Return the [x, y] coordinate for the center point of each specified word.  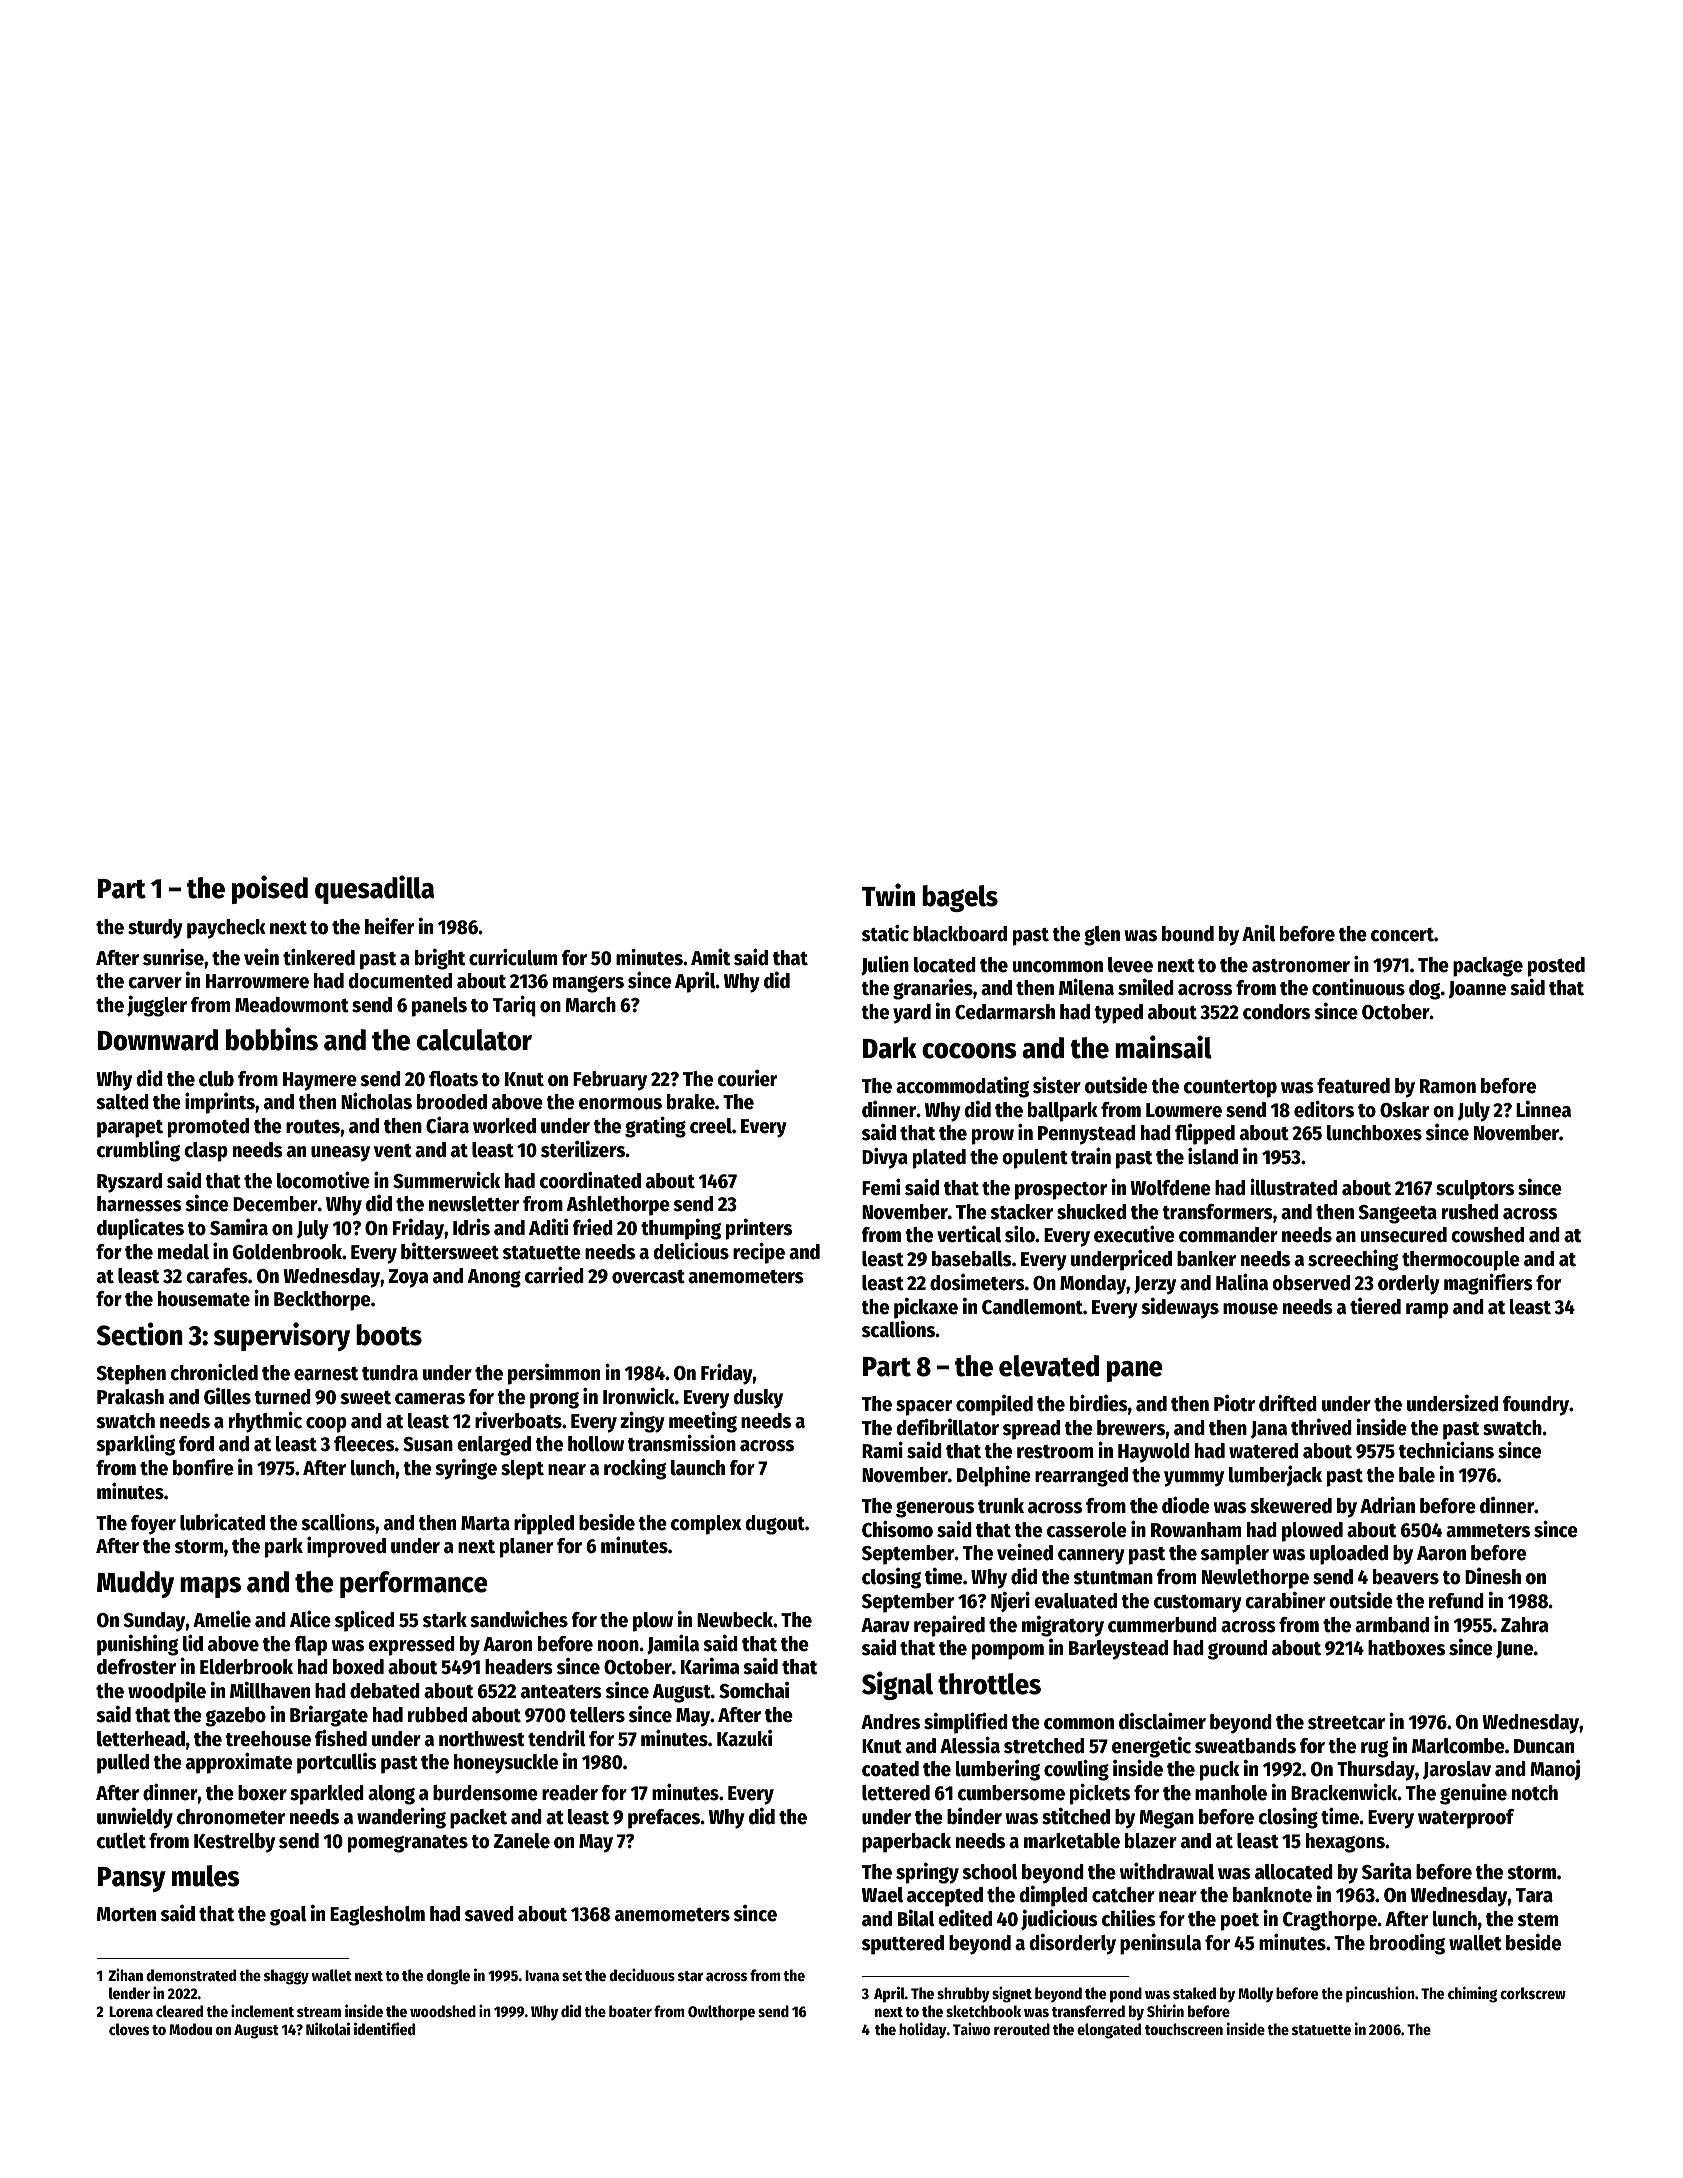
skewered [1291, 1506]
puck [1219, 1771]
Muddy [135, 1584]
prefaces [664, 1819]
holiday [923, 2030]
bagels [960, 898]
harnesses [139, 1204]
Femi [881, 1187]
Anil [1258, 933]
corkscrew [1533, 1993]
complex [706, 1525]
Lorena [131, 2011]
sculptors [1475, 1190]
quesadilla [374, 889]
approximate [239, 1763]
